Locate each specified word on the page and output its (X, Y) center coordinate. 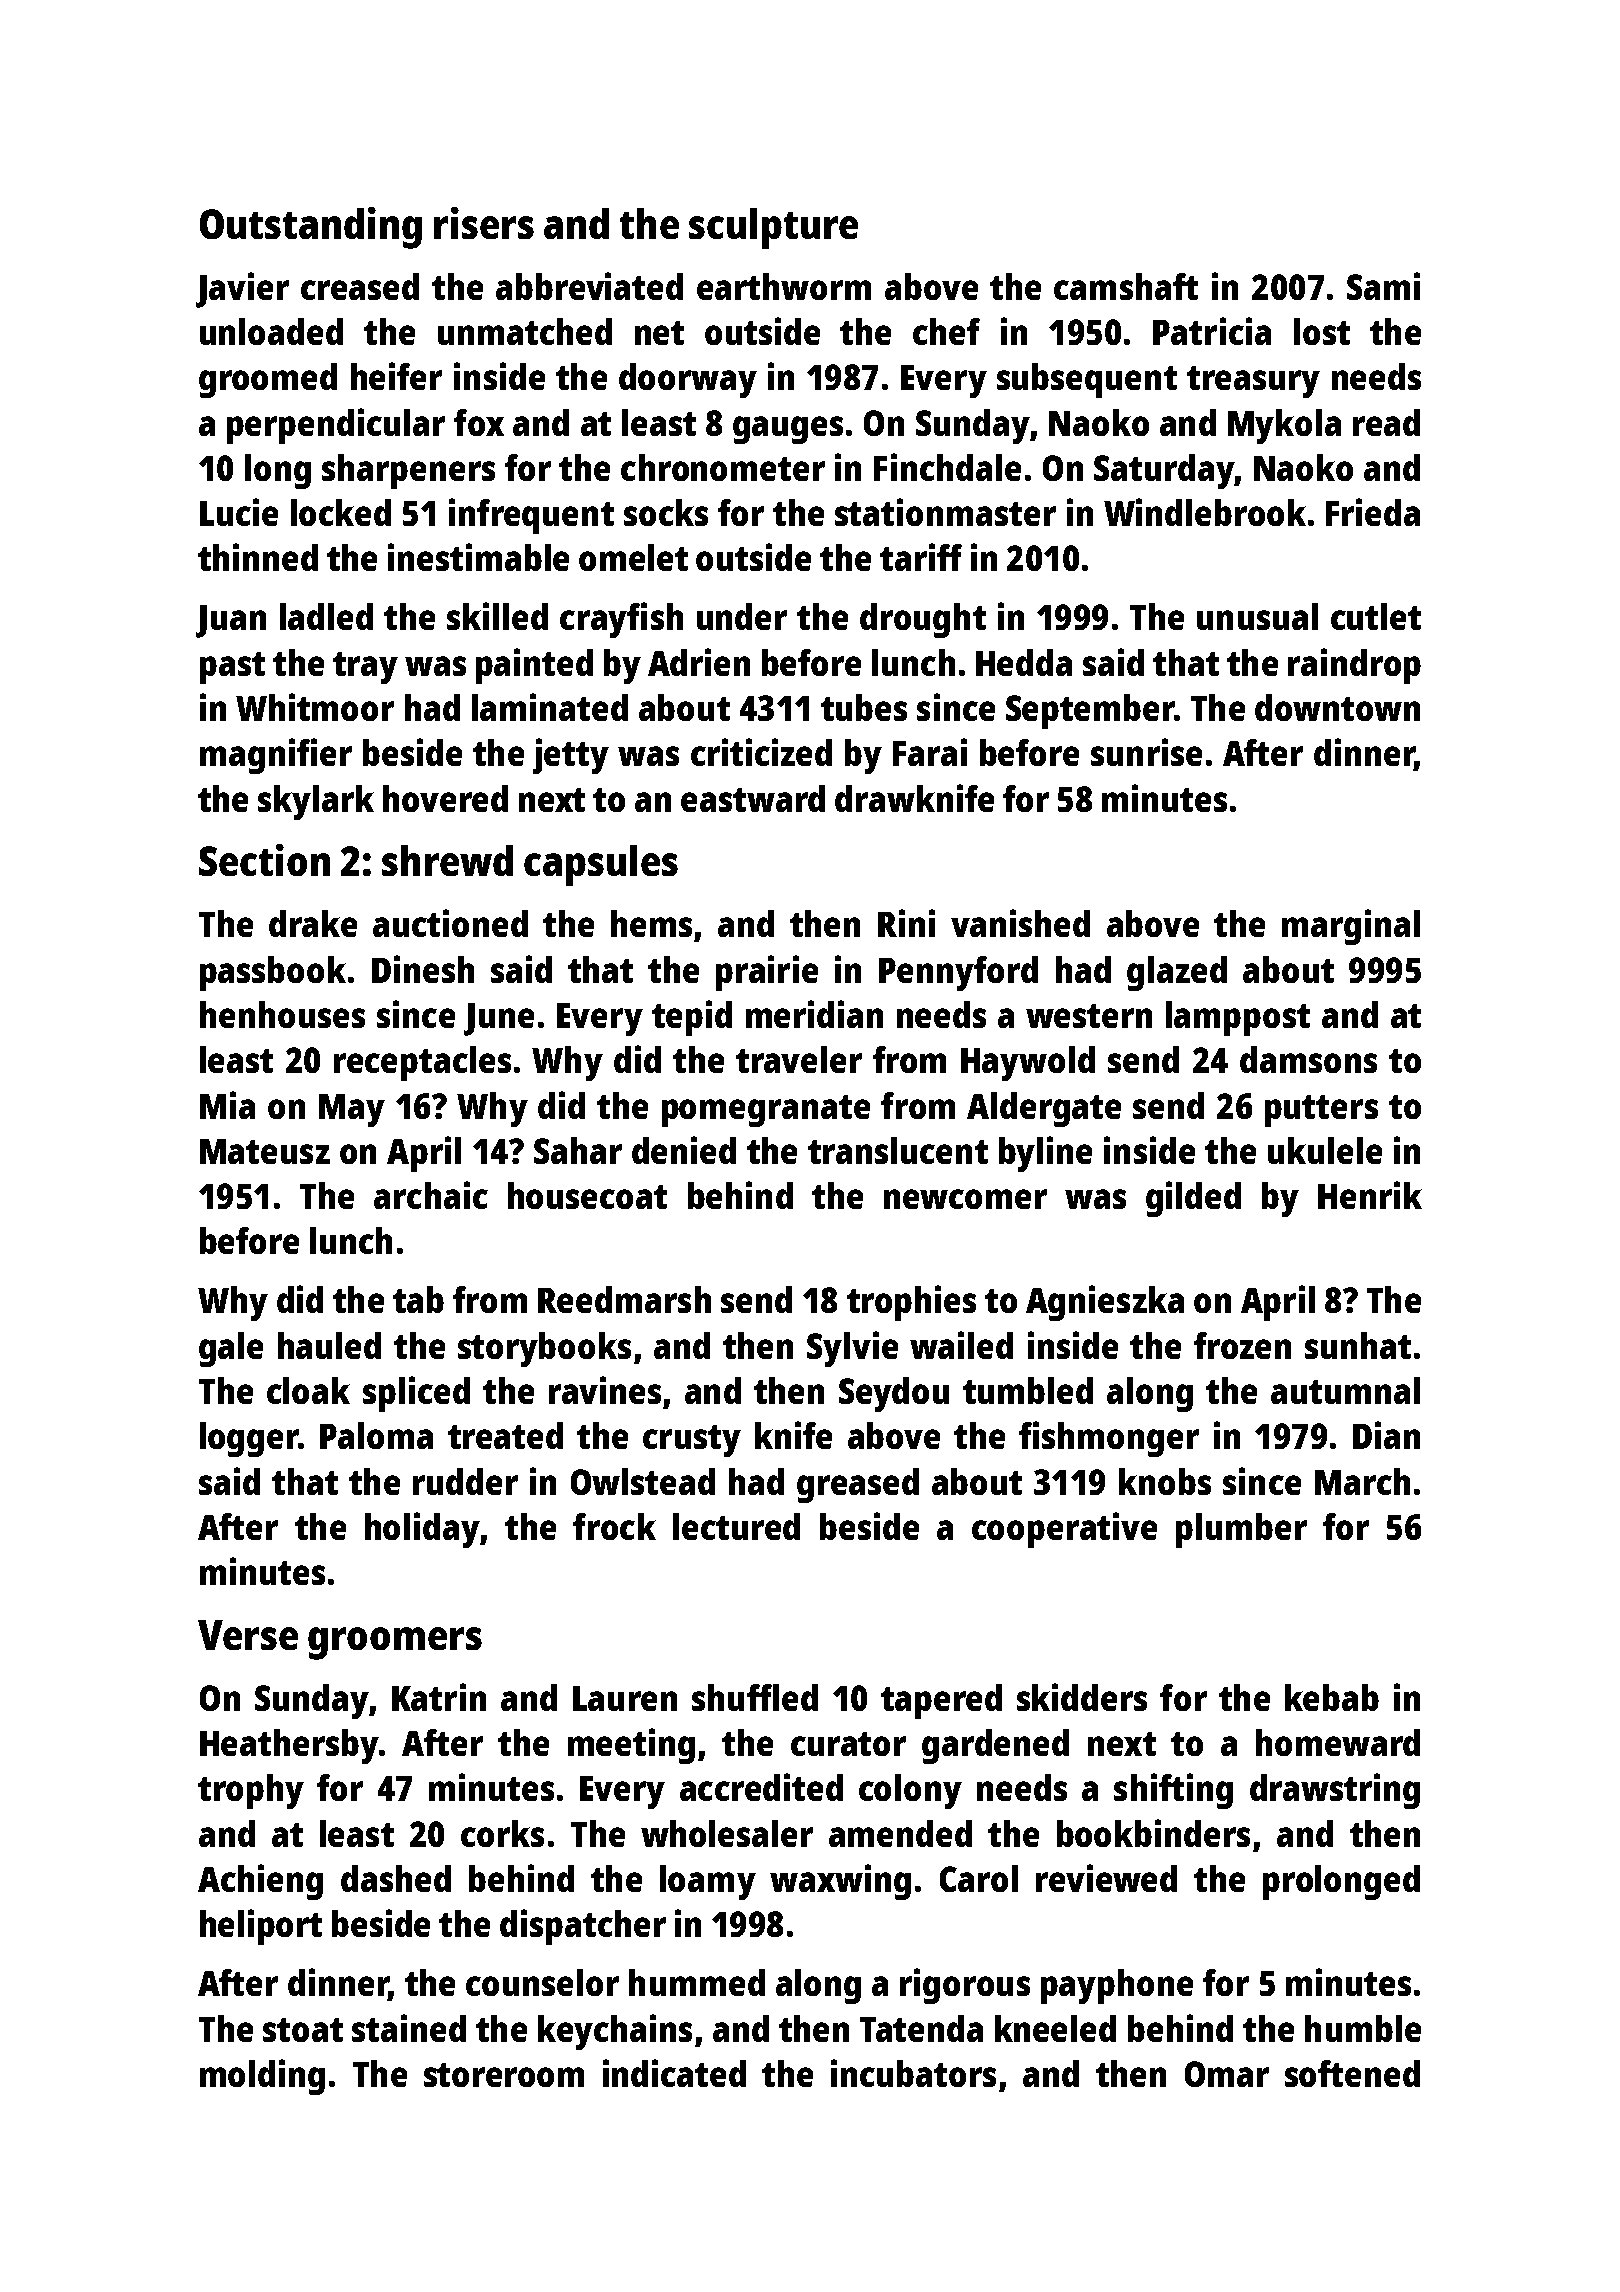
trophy (251, 1791)
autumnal (1345, 1390)
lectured (736, 1526)
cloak (308, 1390)
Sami (1383, 286)
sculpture (773, 228)
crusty (692, 1441)
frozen (1242, 1345)
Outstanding (311, 228)
